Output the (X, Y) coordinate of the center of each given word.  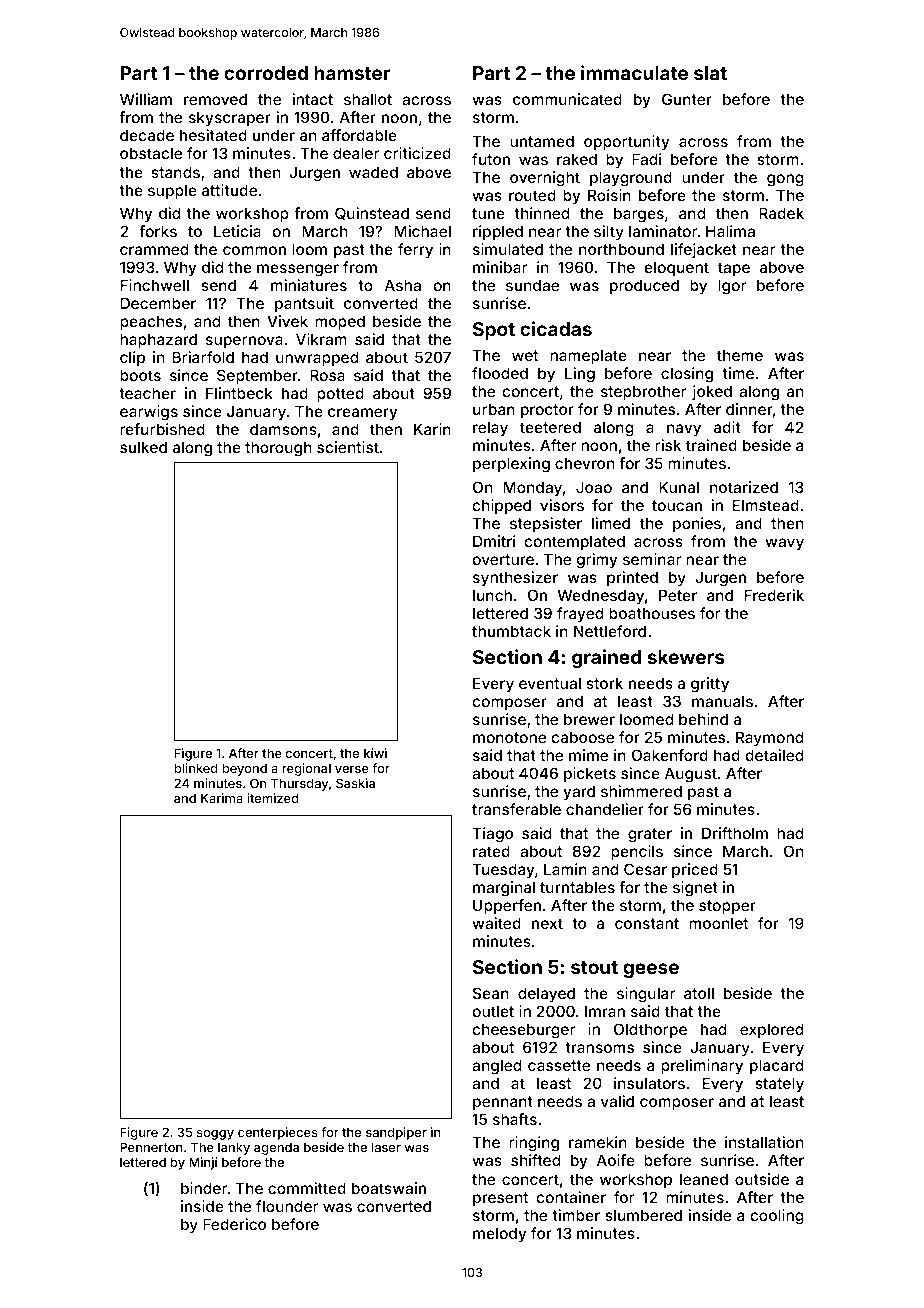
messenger (298, 270)
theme (740, 355)
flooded (500, 373)
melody (499, 1234)
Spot (494, 331)
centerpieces (278, 1133)
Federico (234, 1224)
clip (132, 358)
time (738, 373)
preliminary (702, 1066)
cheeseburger (523, 1031)
